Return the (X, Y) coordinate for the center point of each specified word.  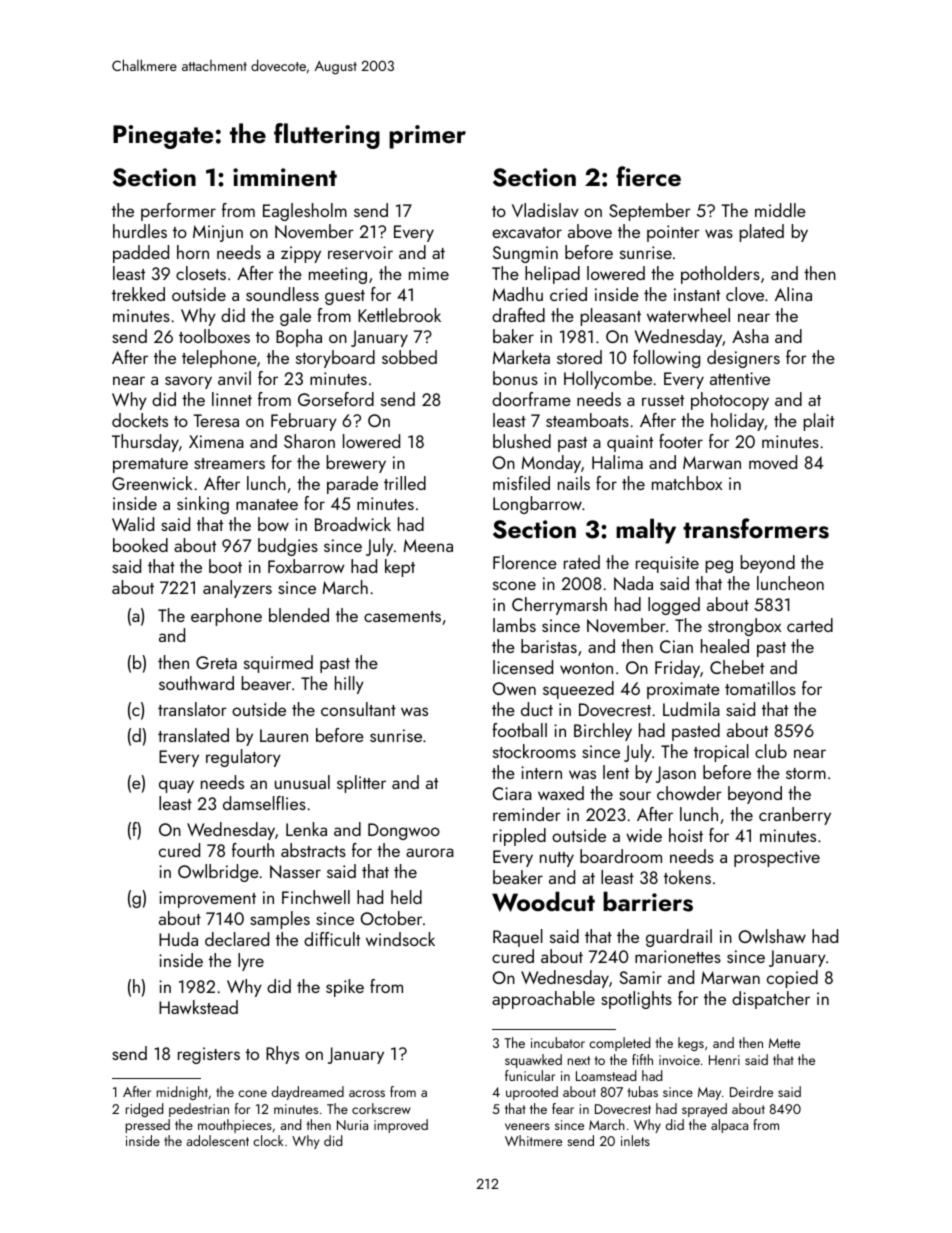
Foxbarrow (306, 566)
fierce (648, 176)
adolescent (217, 1140)
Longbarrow (537, 505)
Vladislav (545, 210)
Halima (617, 462)
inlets (635, 1140)
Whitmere (533, 1140)
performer (178, 212)
